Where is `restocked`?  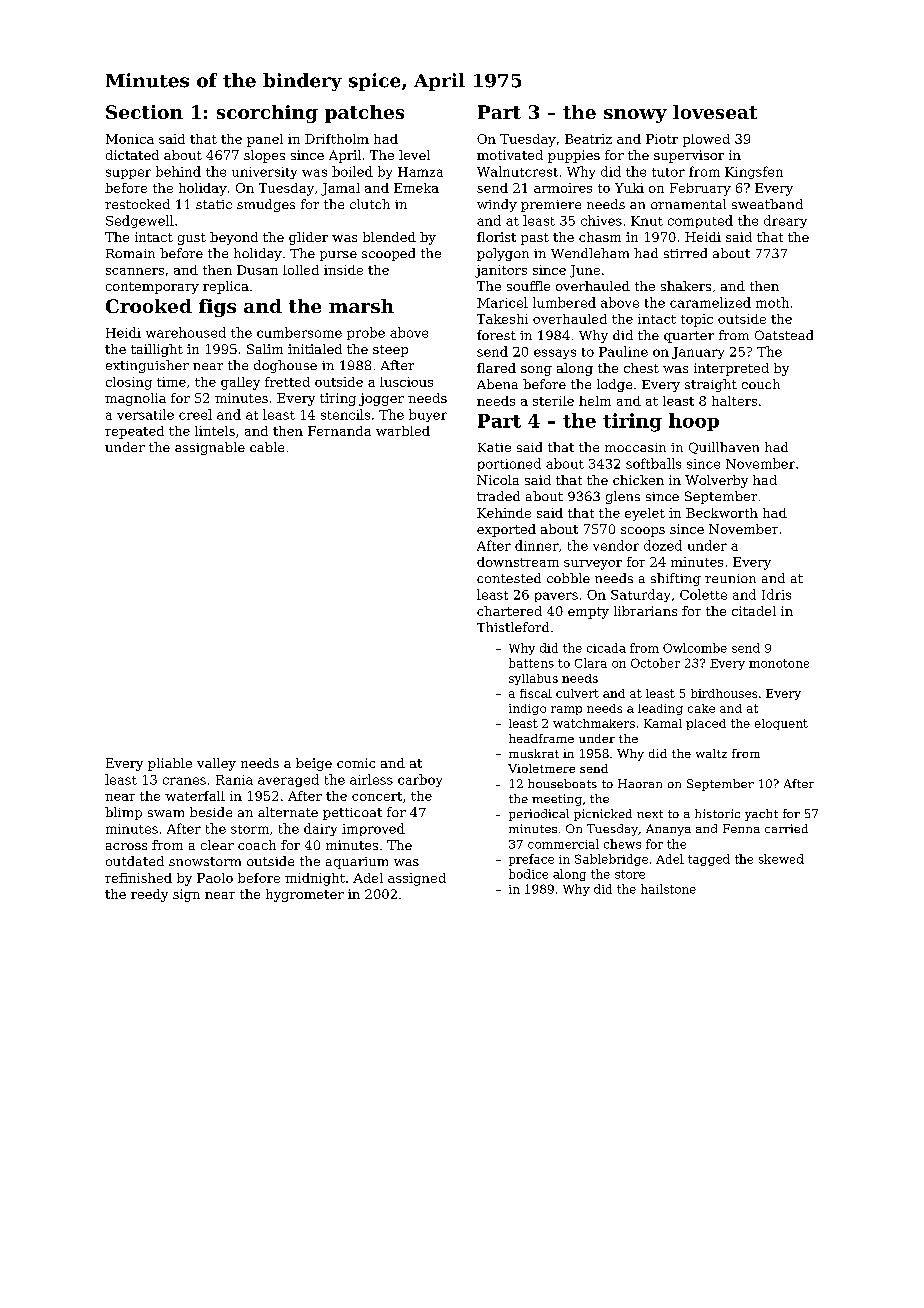 restocked is located at coordinates (137, 204).
